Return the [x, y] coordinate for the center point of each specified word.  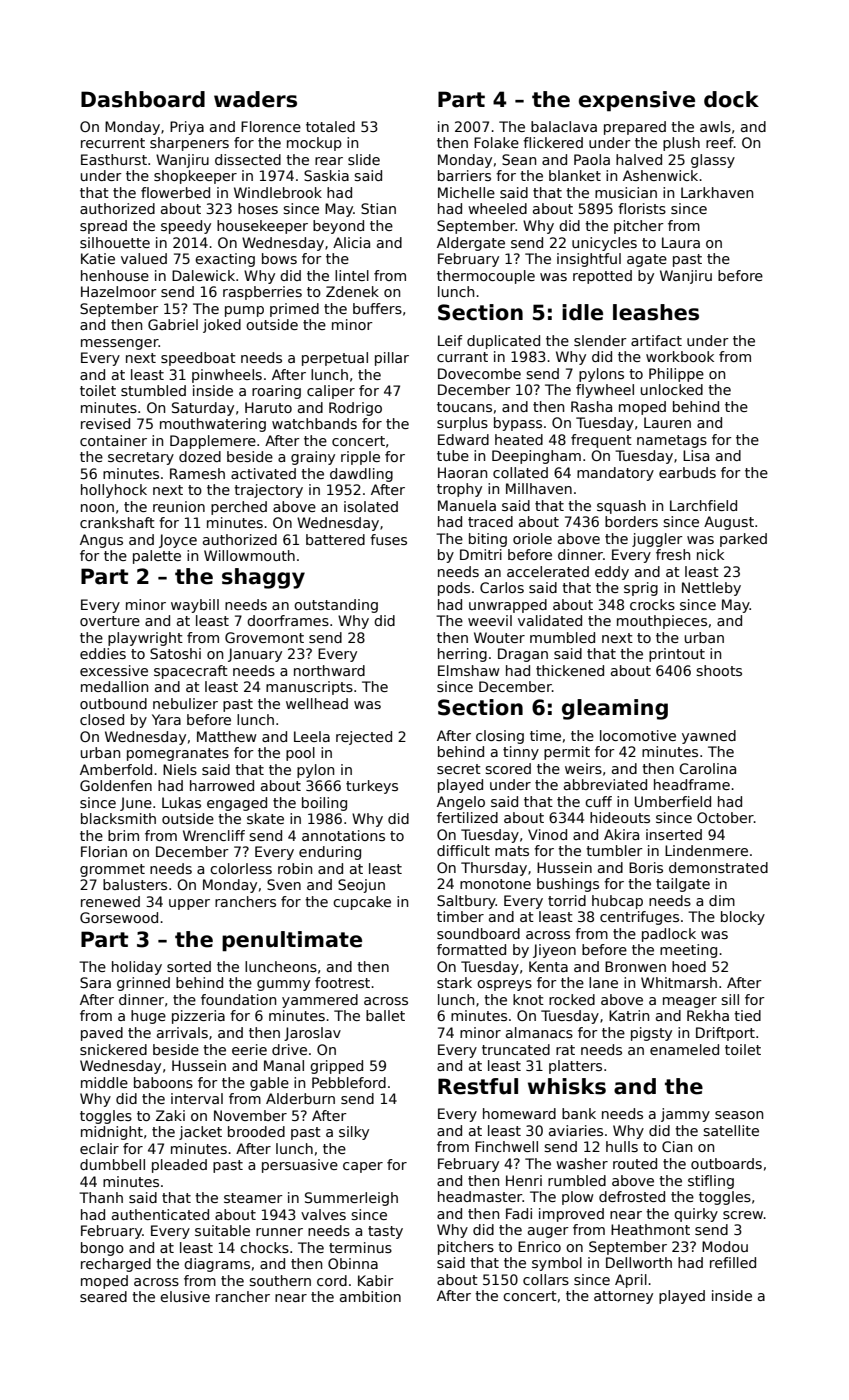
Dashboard [143, 99]
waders [255, 99]
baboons [163, 1082]
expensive [637, 101]
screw [743, 1215]
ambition [370, 1296]
